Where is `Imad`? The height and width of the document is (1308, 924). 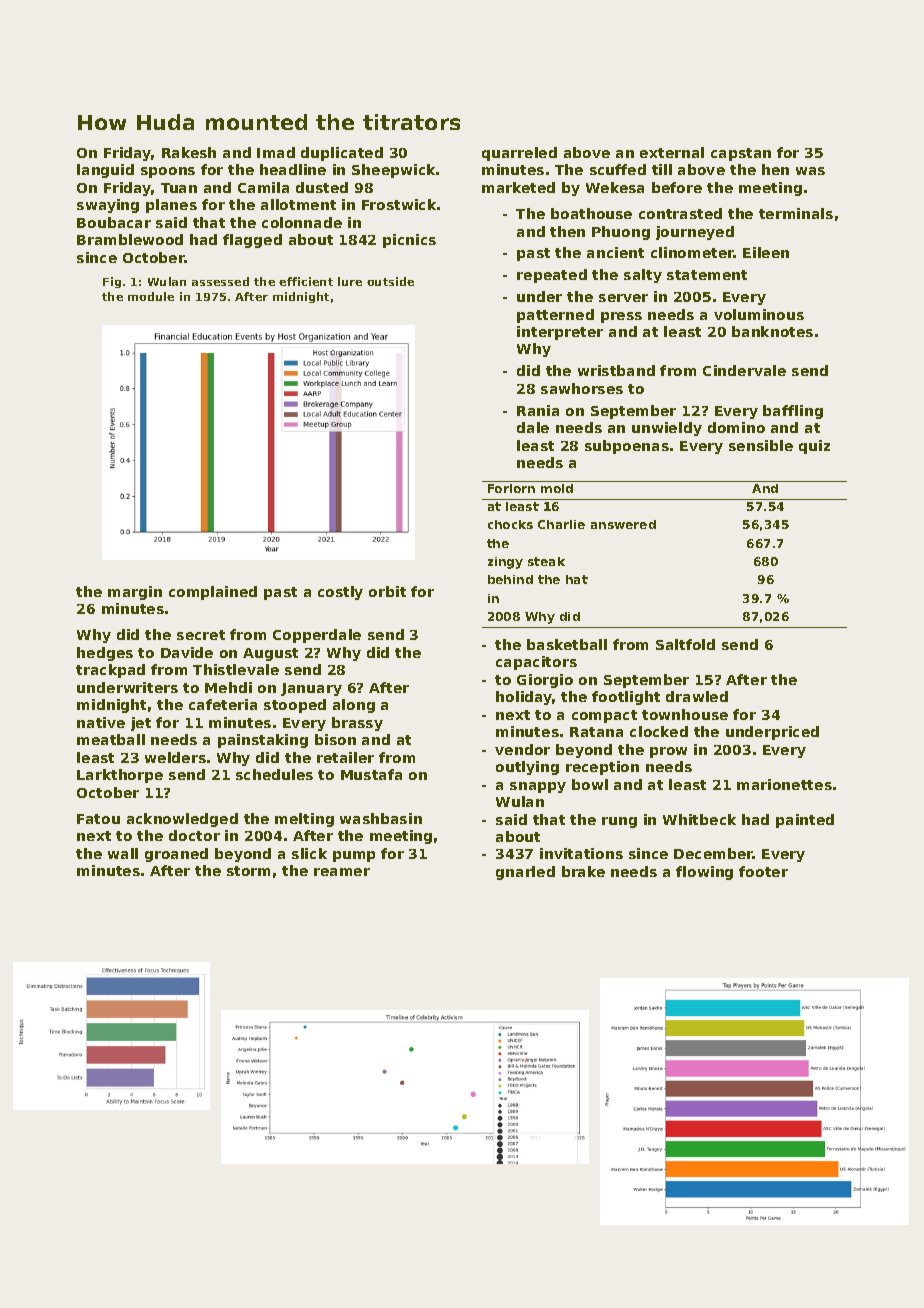 Imad is located at coordinates (276, 152).
